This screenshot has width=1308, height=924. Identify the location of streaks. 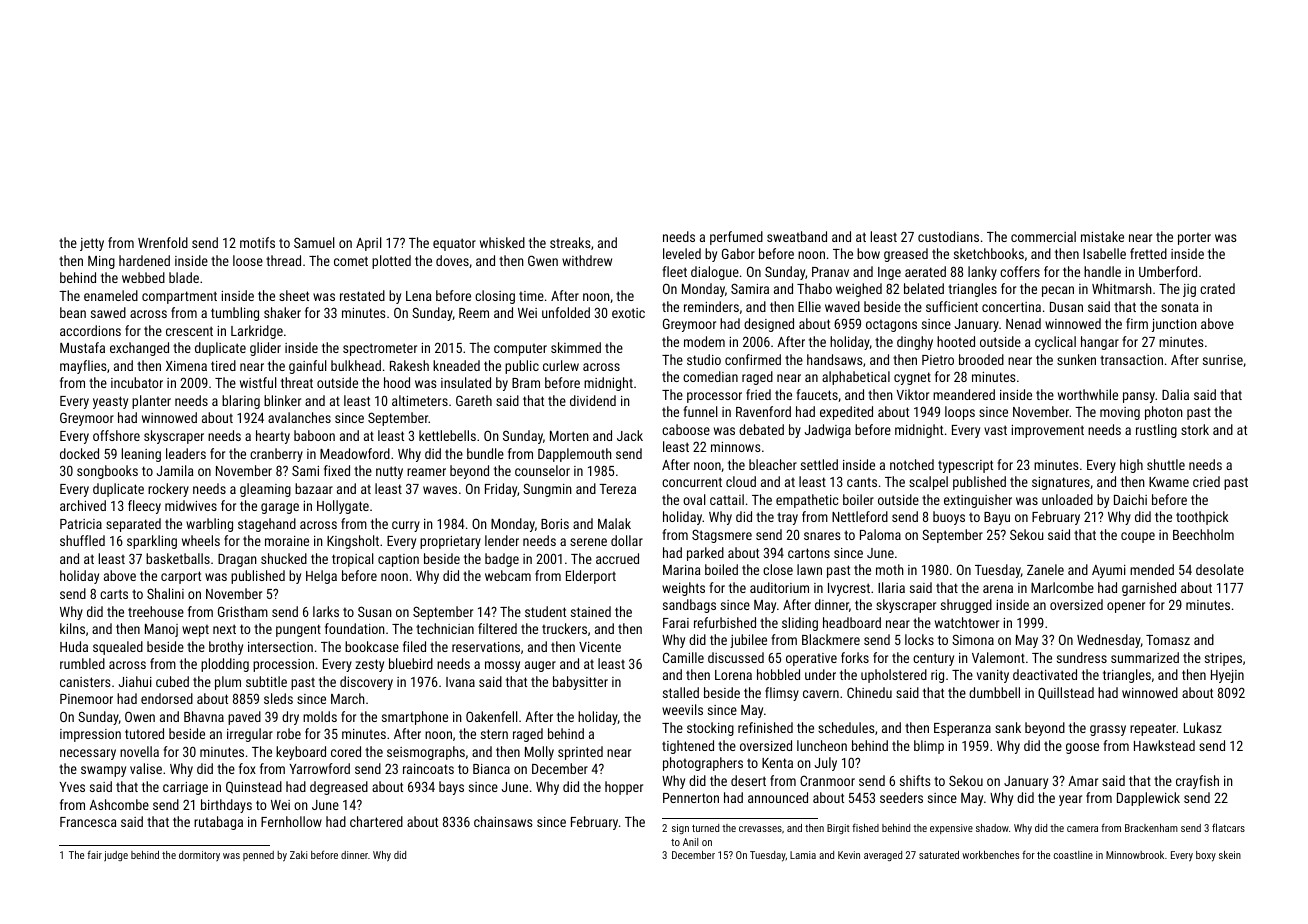
(570, 242).
